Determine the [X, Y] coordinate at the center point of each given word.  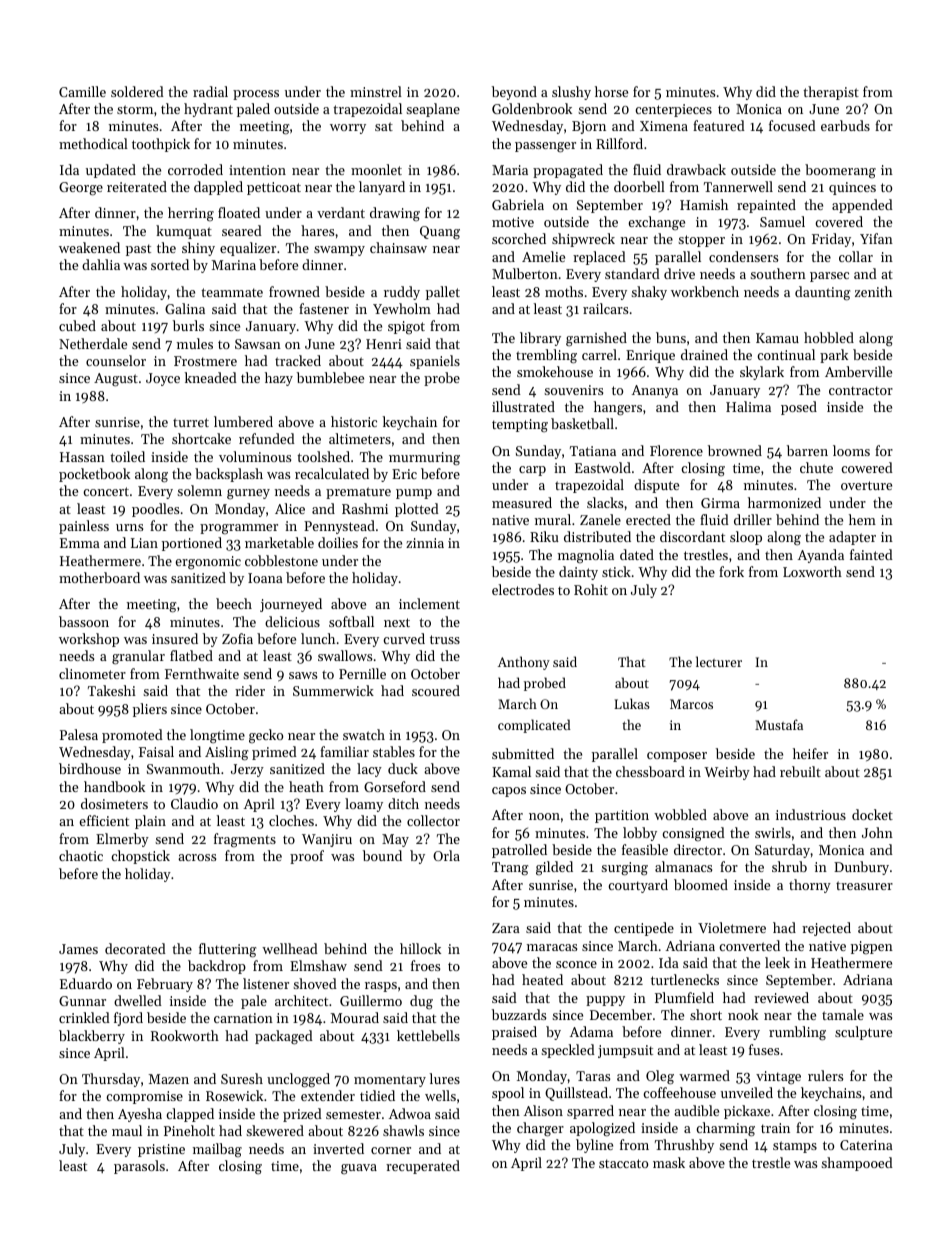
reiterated [137, 186]
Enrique [650, 356]
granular [138, 657]
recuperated [423, 1167]
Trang [510, 869]
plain [150, 822]
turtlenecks [685, 979]
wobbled [680, 814]
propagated [568, 171]
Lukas [632, 703]
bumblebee [330, 377]
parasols [139, 1167]
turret [191, 422]
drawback [696, 169]
